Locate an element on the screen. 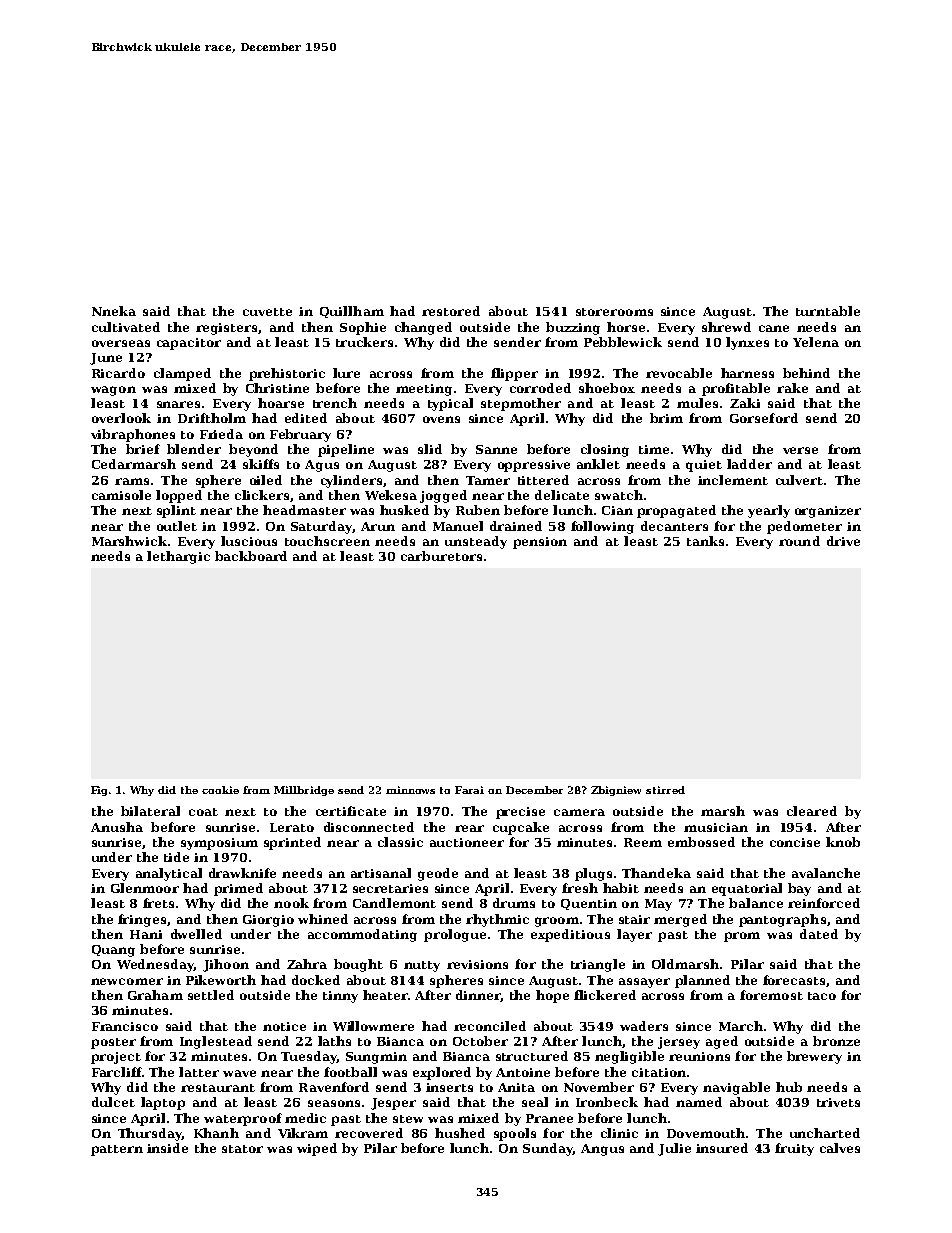 This screenshot has width=952, height=1233. planned is located at coordinates (702, 981).
